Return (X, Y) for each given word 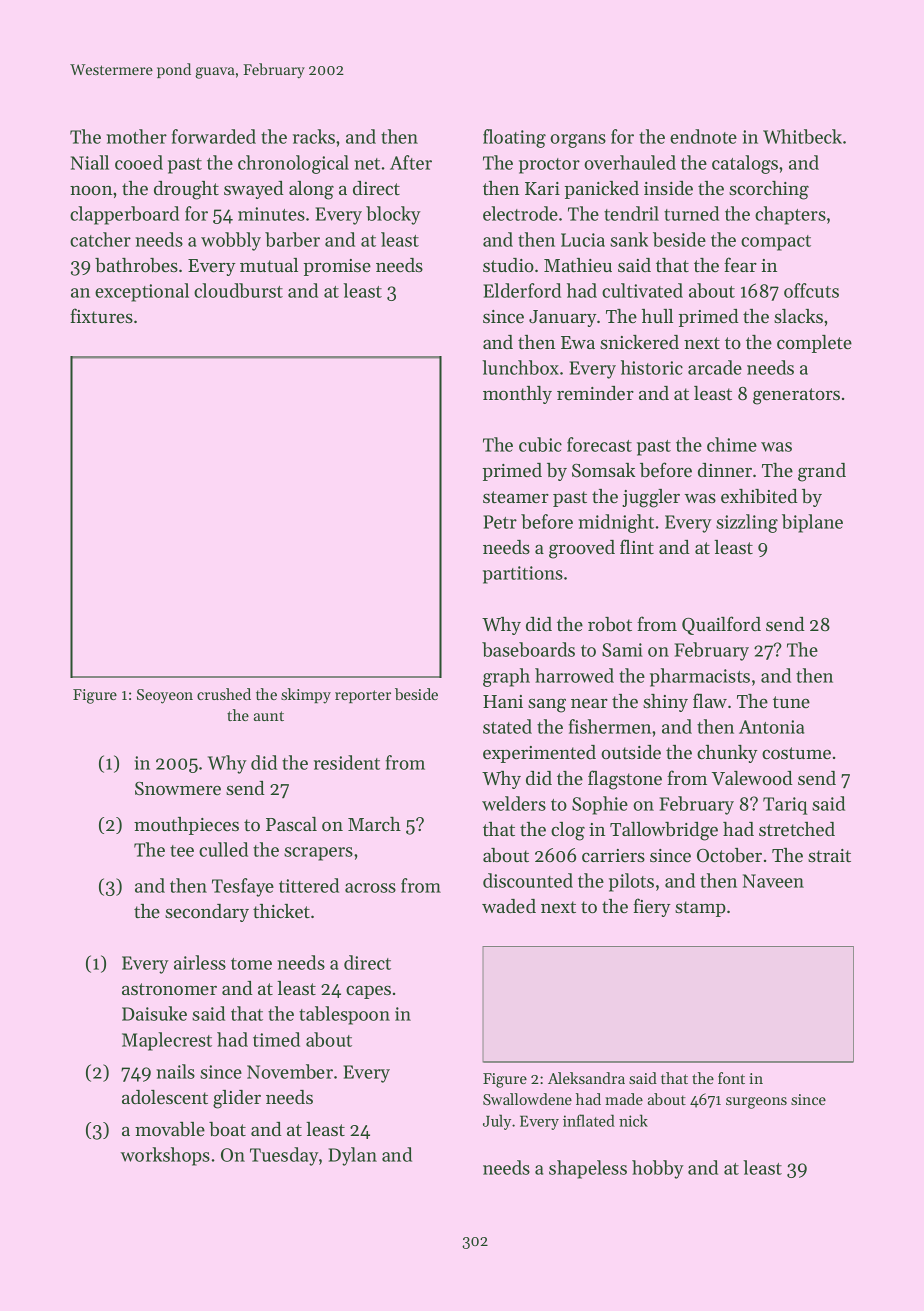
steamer (516, 497)
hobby (658, 1169)
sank (629, 239)
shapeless (588, 1169)
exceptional (142, 292)
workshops (165, 1156)
